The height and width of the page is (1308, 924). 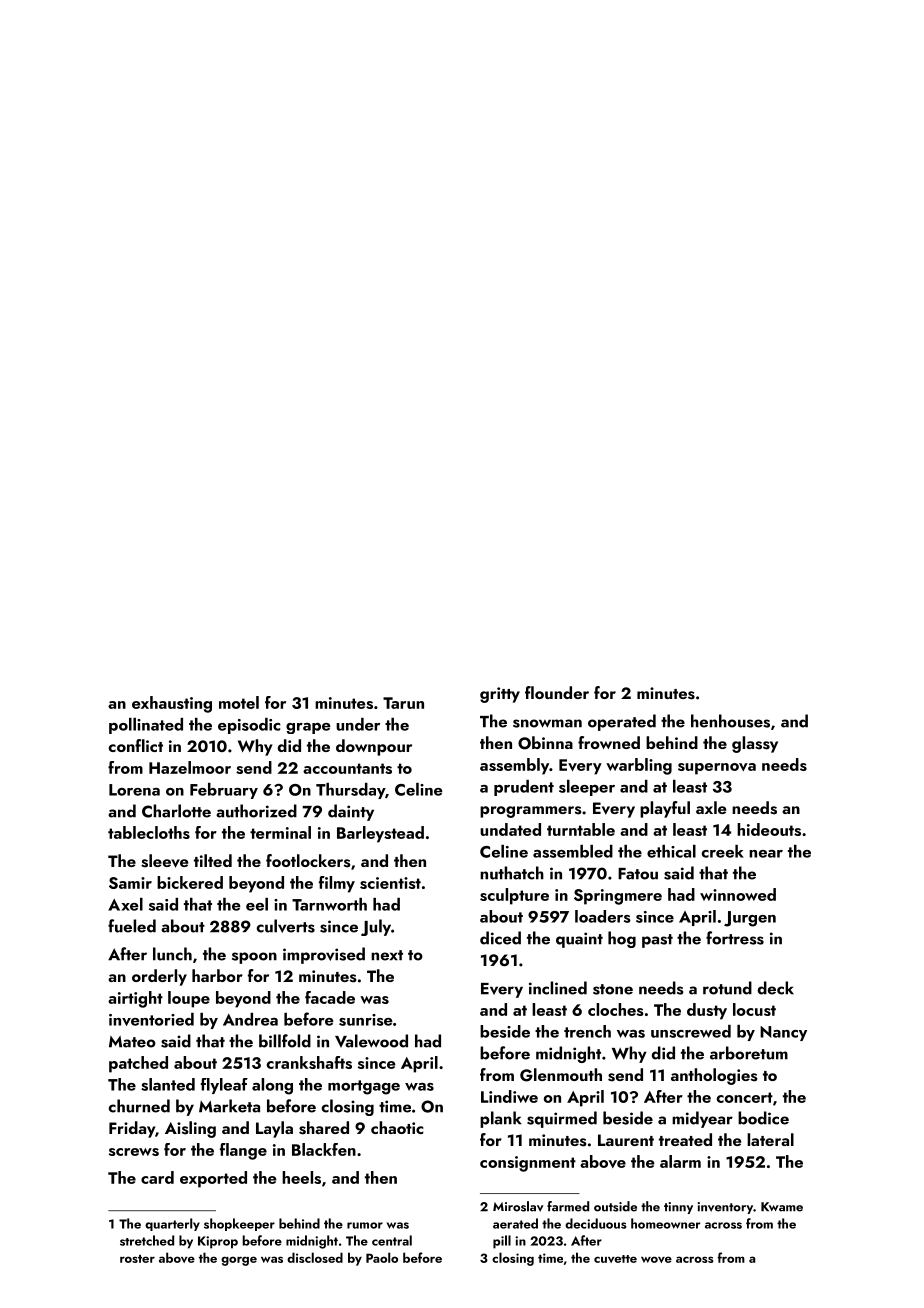 What do you see at coordinates (622, 722) in the page?
I see `operated` at bounding box center [622, 722].
